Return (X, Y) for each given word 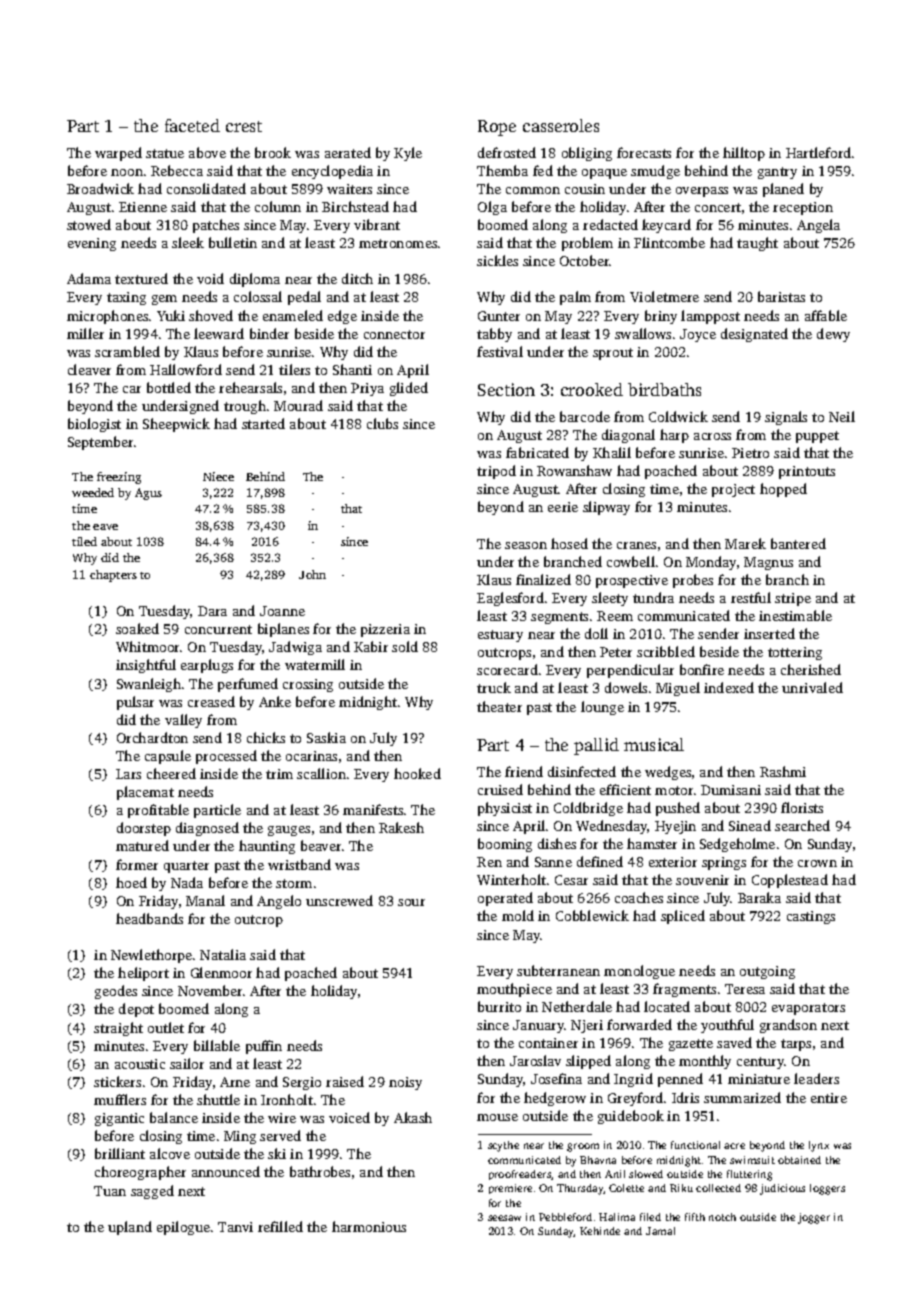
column (278, 206)
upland (130, 1228)
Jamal (660, 1231)
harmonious (369, 1226)
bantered (798, 543)
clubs (382, 423)
